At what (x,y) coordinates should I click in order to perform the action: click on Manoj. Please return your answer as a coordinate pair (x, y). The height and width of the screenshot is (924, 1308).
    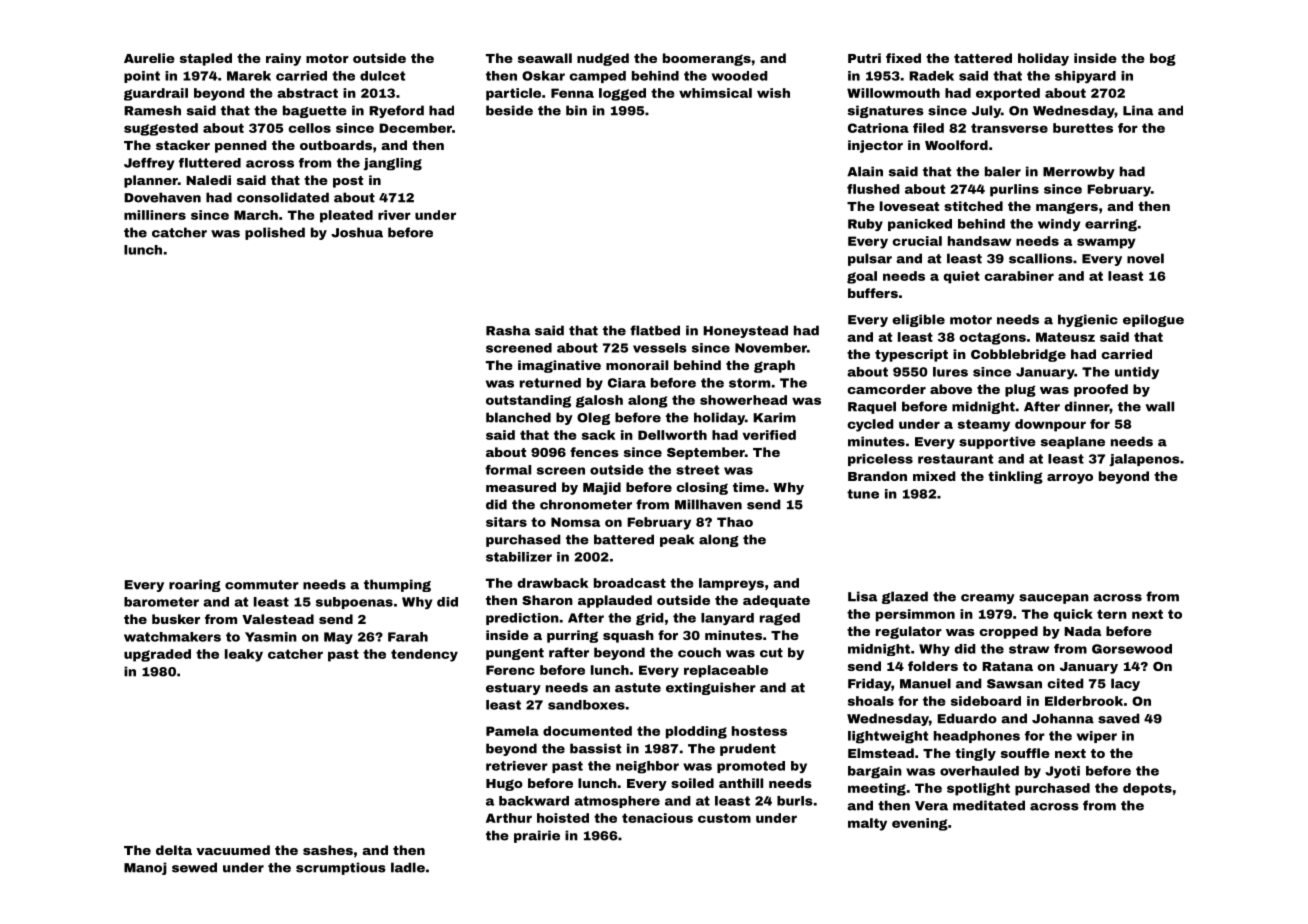
    Looking at the image, I should click on (145, 868).
